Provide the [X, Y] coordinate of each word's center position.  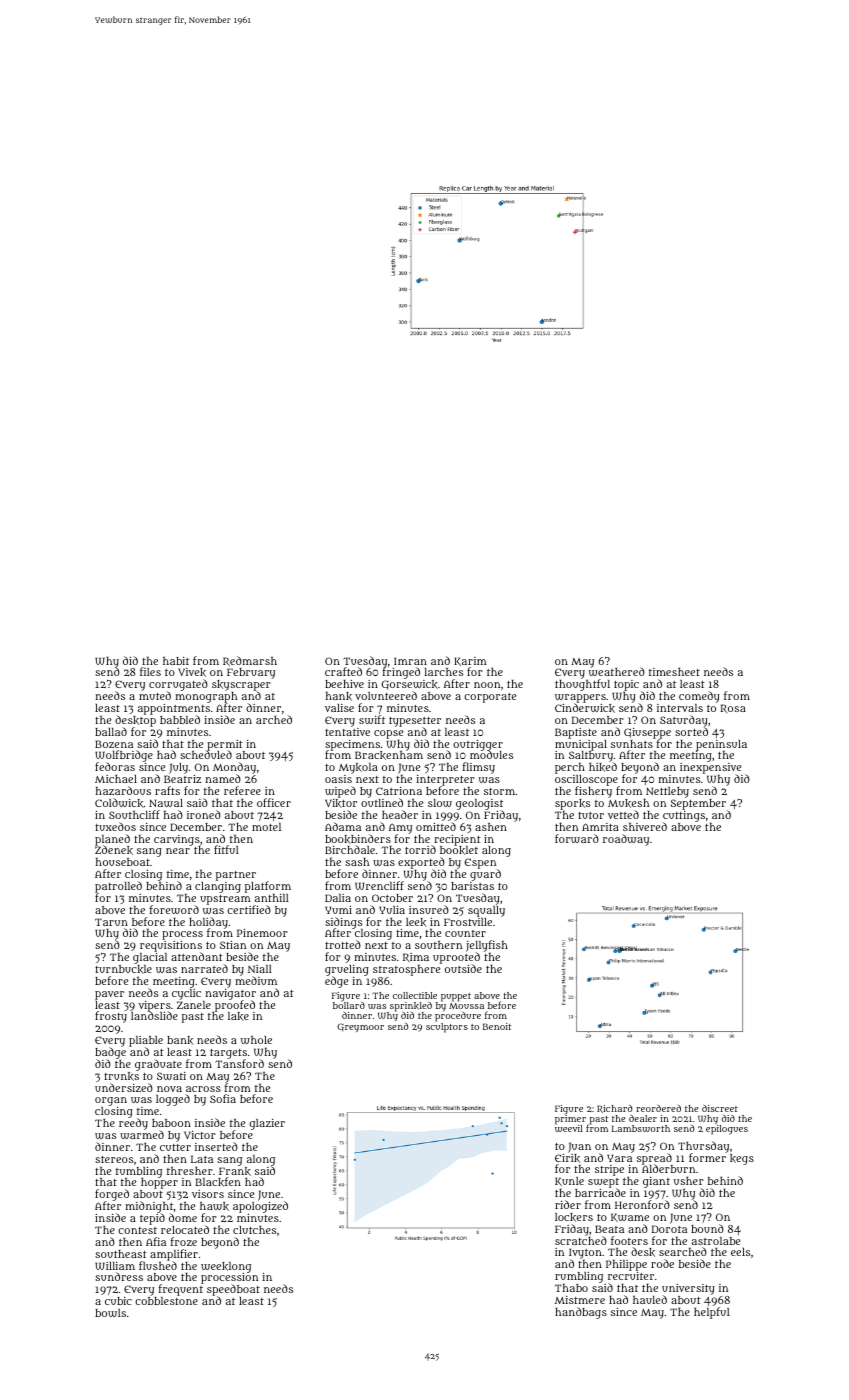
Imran [410, 661]
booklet [459, 850]
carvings [177, 840]
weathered [617, 672]
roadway [626, 840]
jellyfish [487, 946]
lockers [574, 1217]
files [150, 671]
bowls [110, 1313]
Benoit [497, 1026]
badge [110, 1054]
